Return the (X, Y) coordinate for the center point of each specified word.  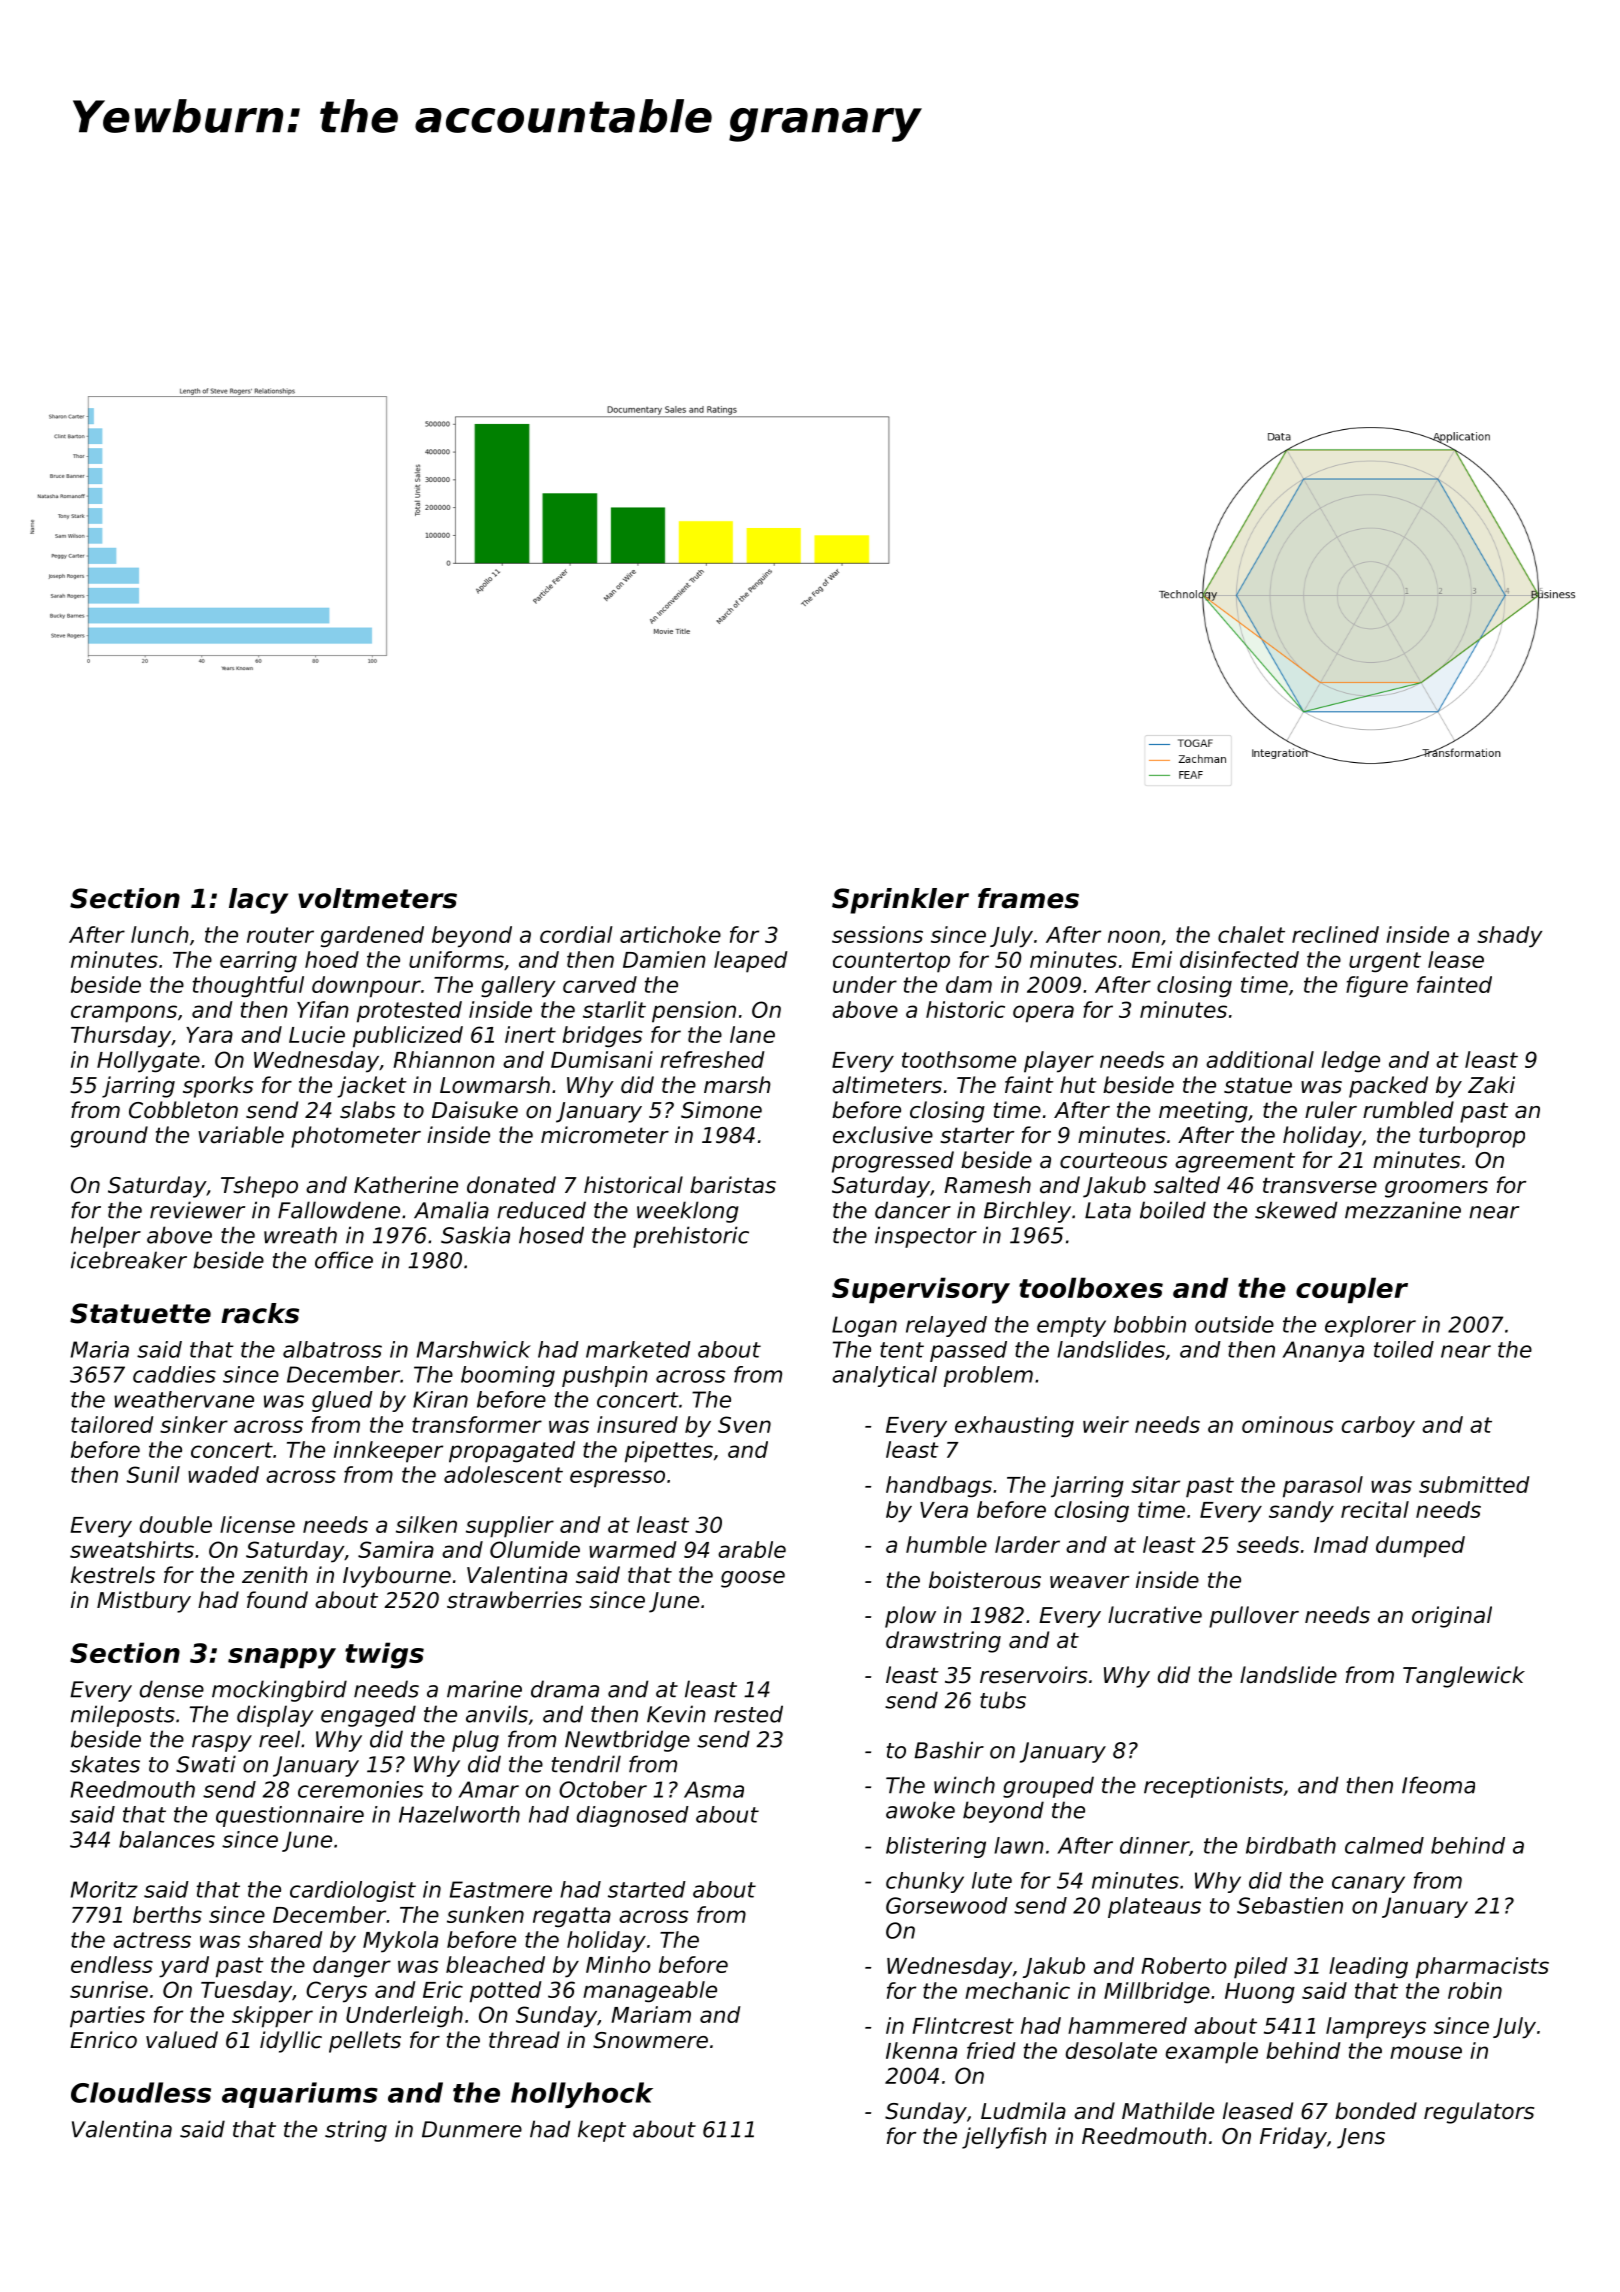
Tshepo (259, 1187)
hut (1078, 1085)
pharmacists (1482, 1968)
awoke (920, 1810)
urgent (1385, 962)
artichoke (670, 934)
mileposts (123, 1716)
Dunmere (472, 2129)
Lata (1108, 1210)
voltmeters (377, 898)
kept (602, 2131)
